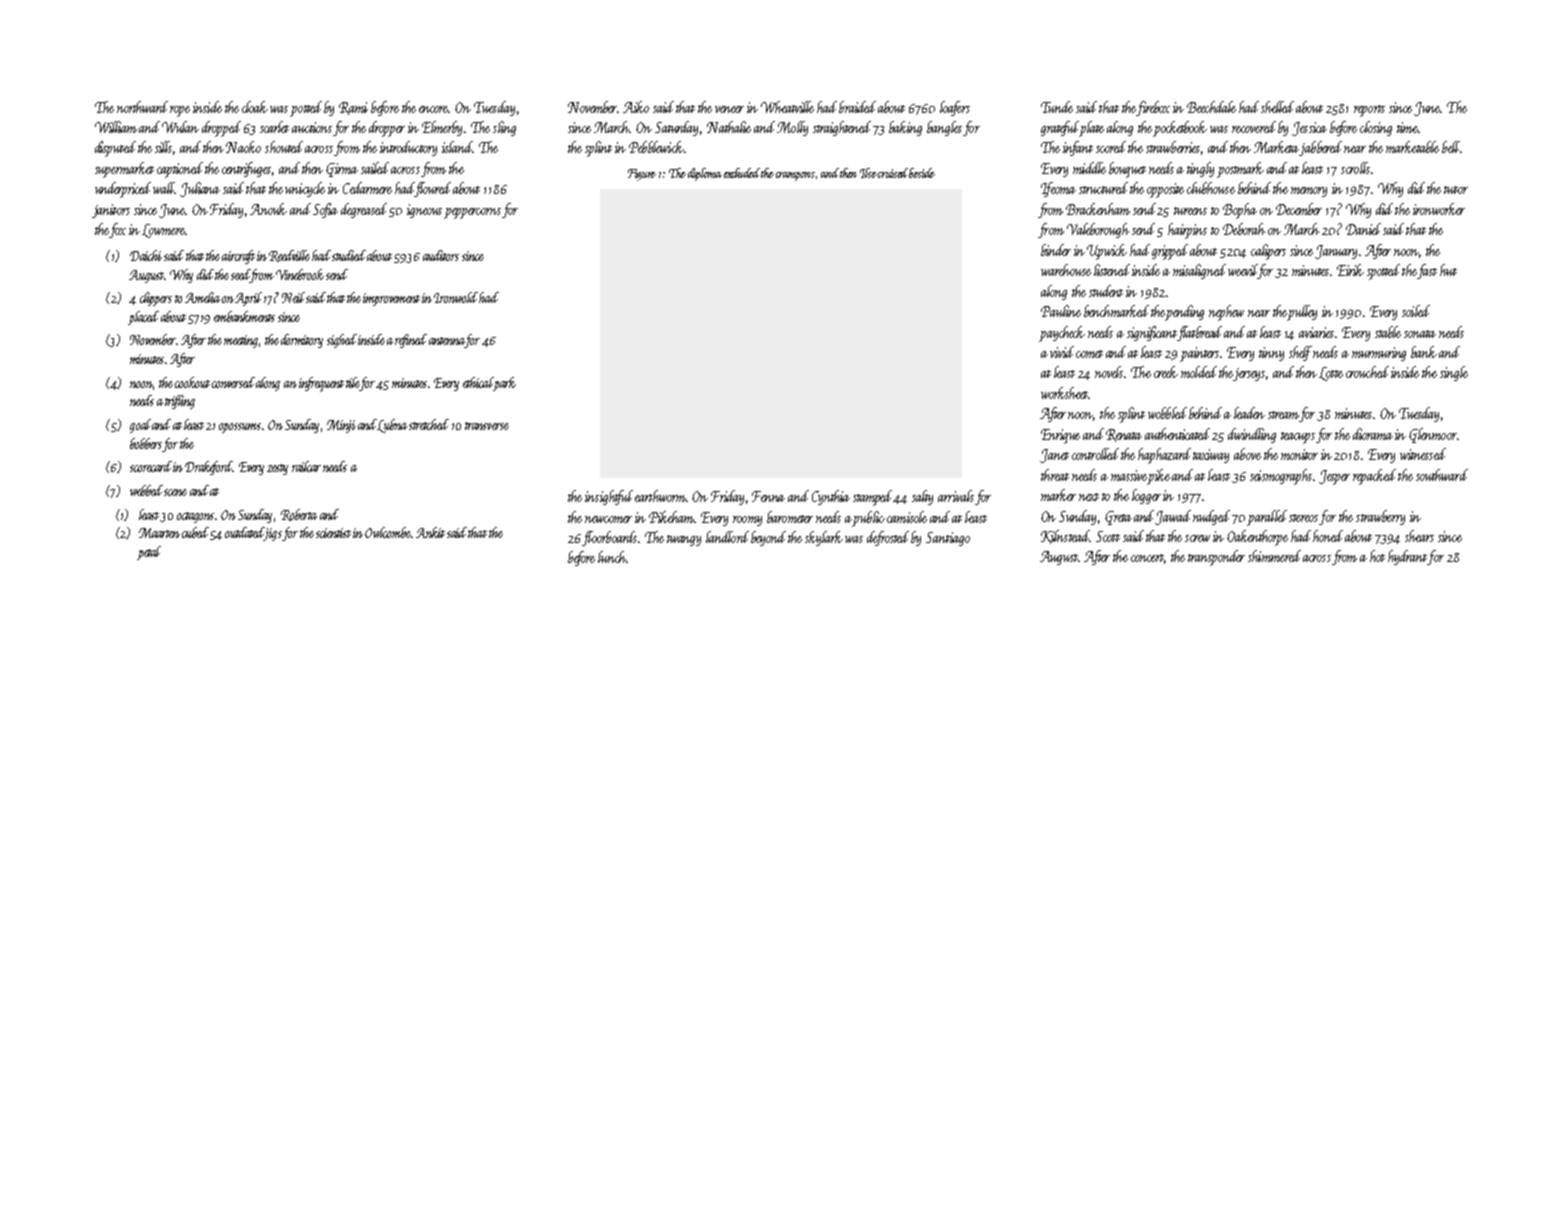  Describe the element at coordinates (504, 384) in the document. I see `park` at that location.
